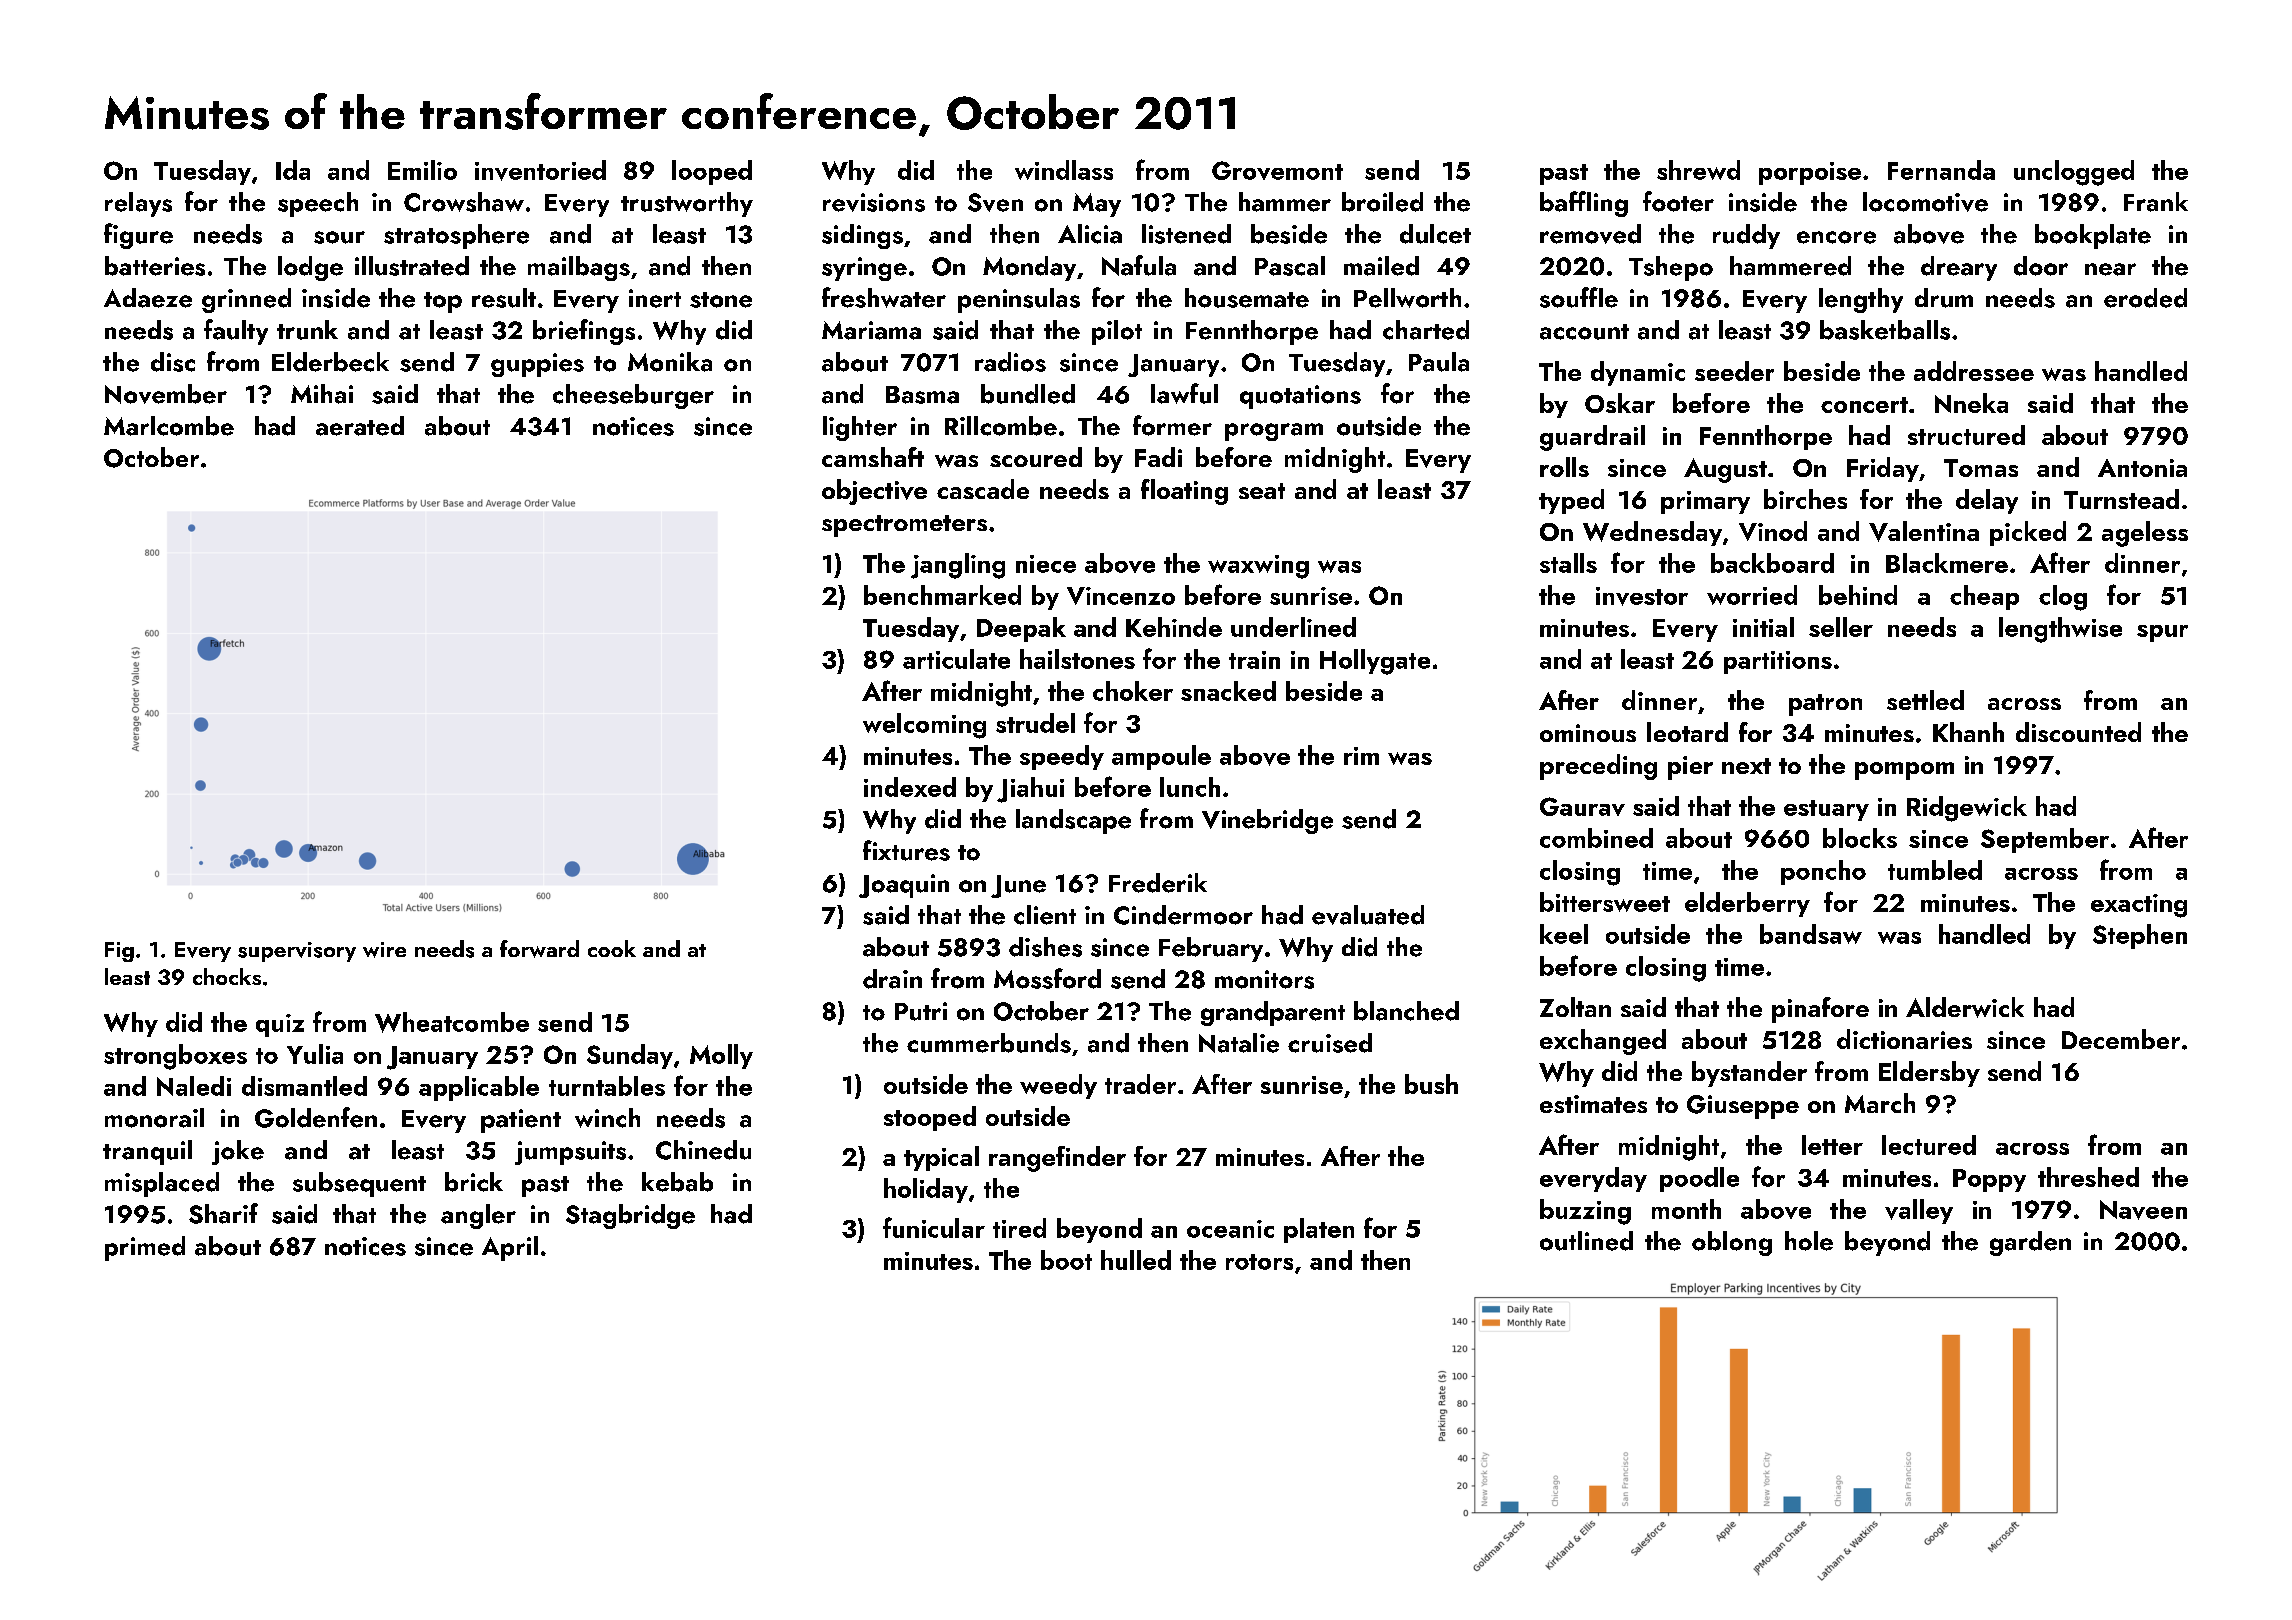 Image resolution: width=2292 pixels, height=1620 pixels. What do you see at coordinates (579, 268) in the document?
I see `mailbags` at bounding box center [579, 268].
